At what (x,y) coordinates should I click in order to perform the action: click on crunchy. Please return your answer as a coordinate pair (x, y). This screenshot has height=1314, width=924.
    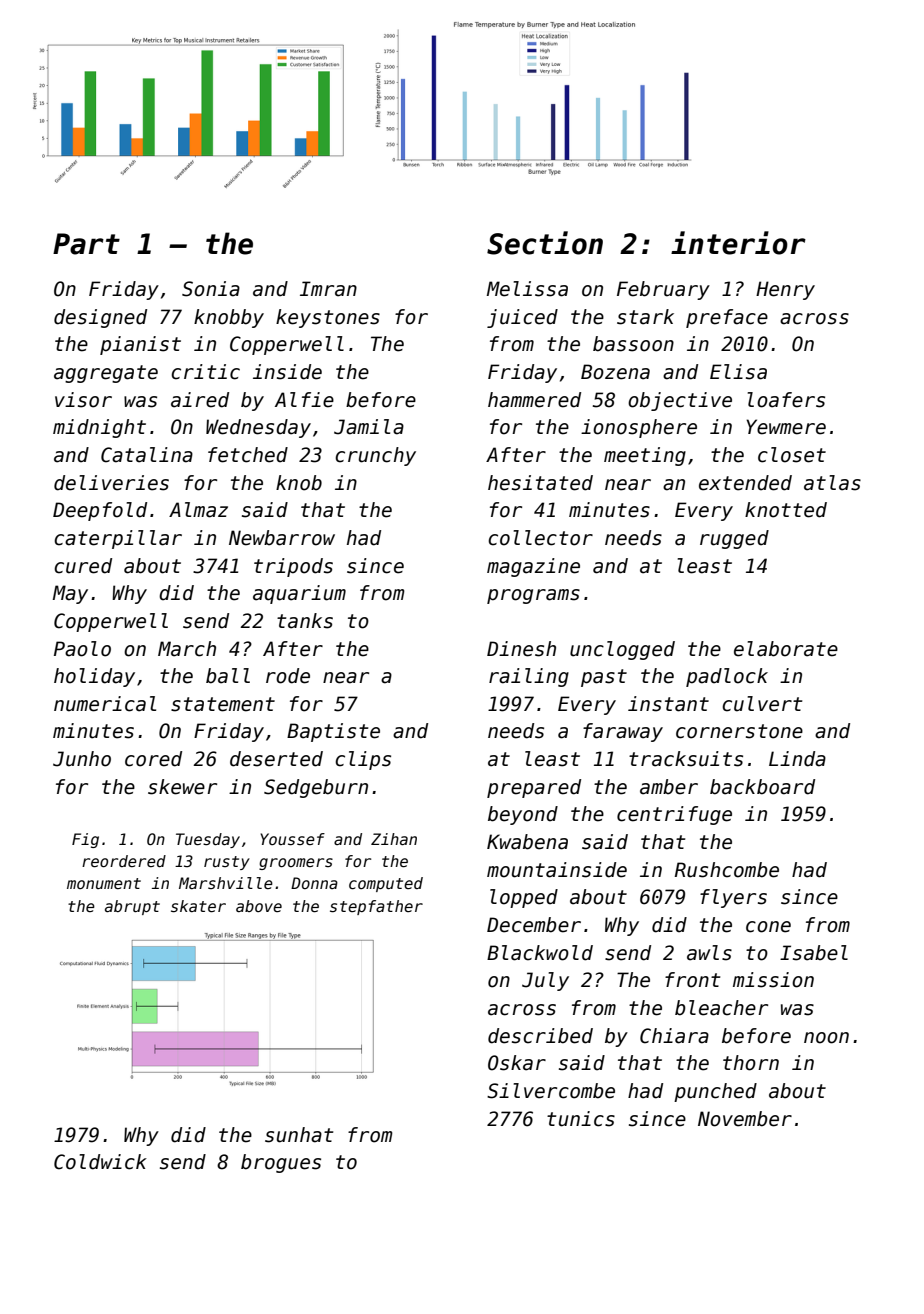
    Looking at the image, I should click on (375, 456).
